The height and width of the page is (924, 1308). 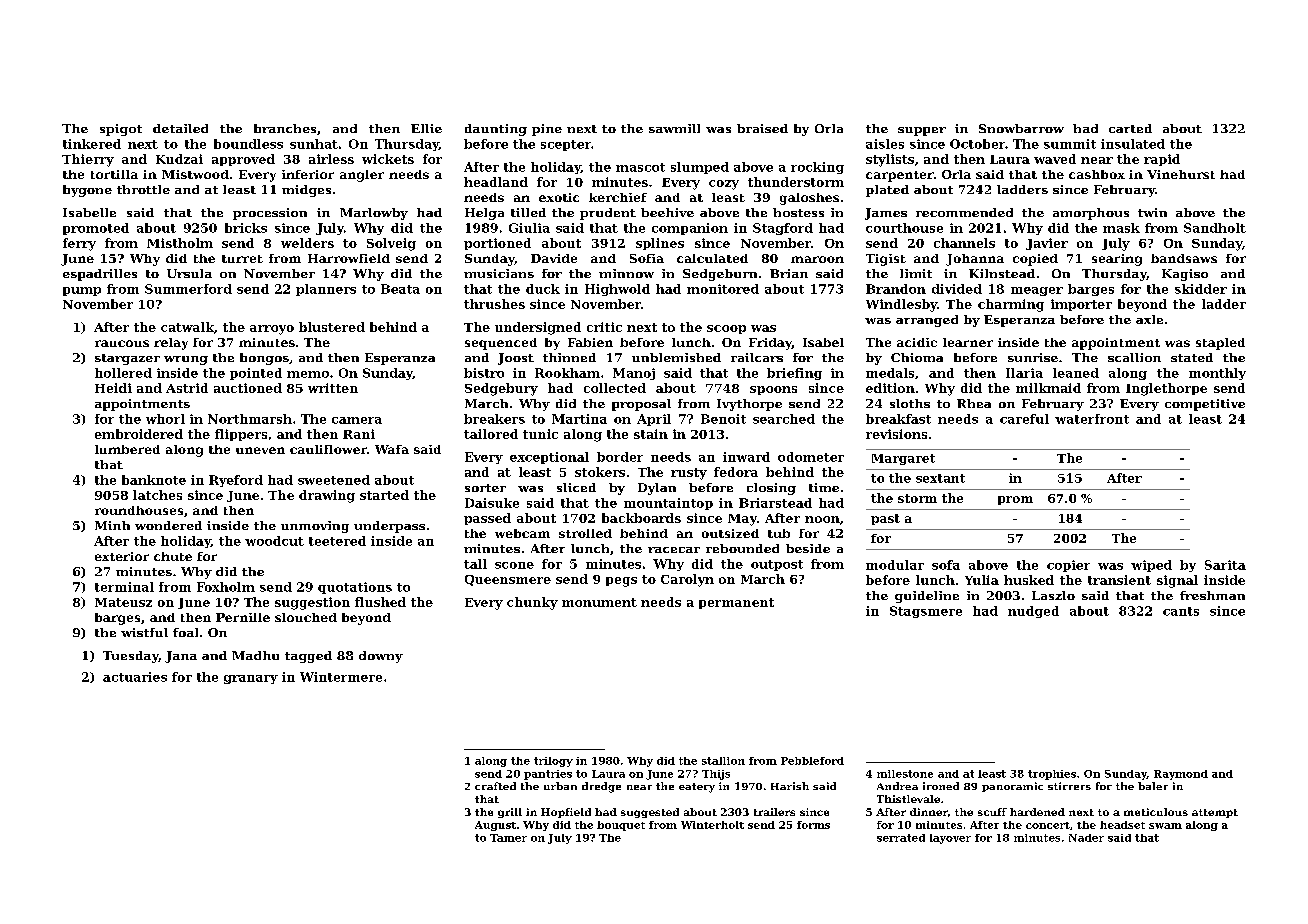 I want to click on Pernille, so click(x=243, y=617).
